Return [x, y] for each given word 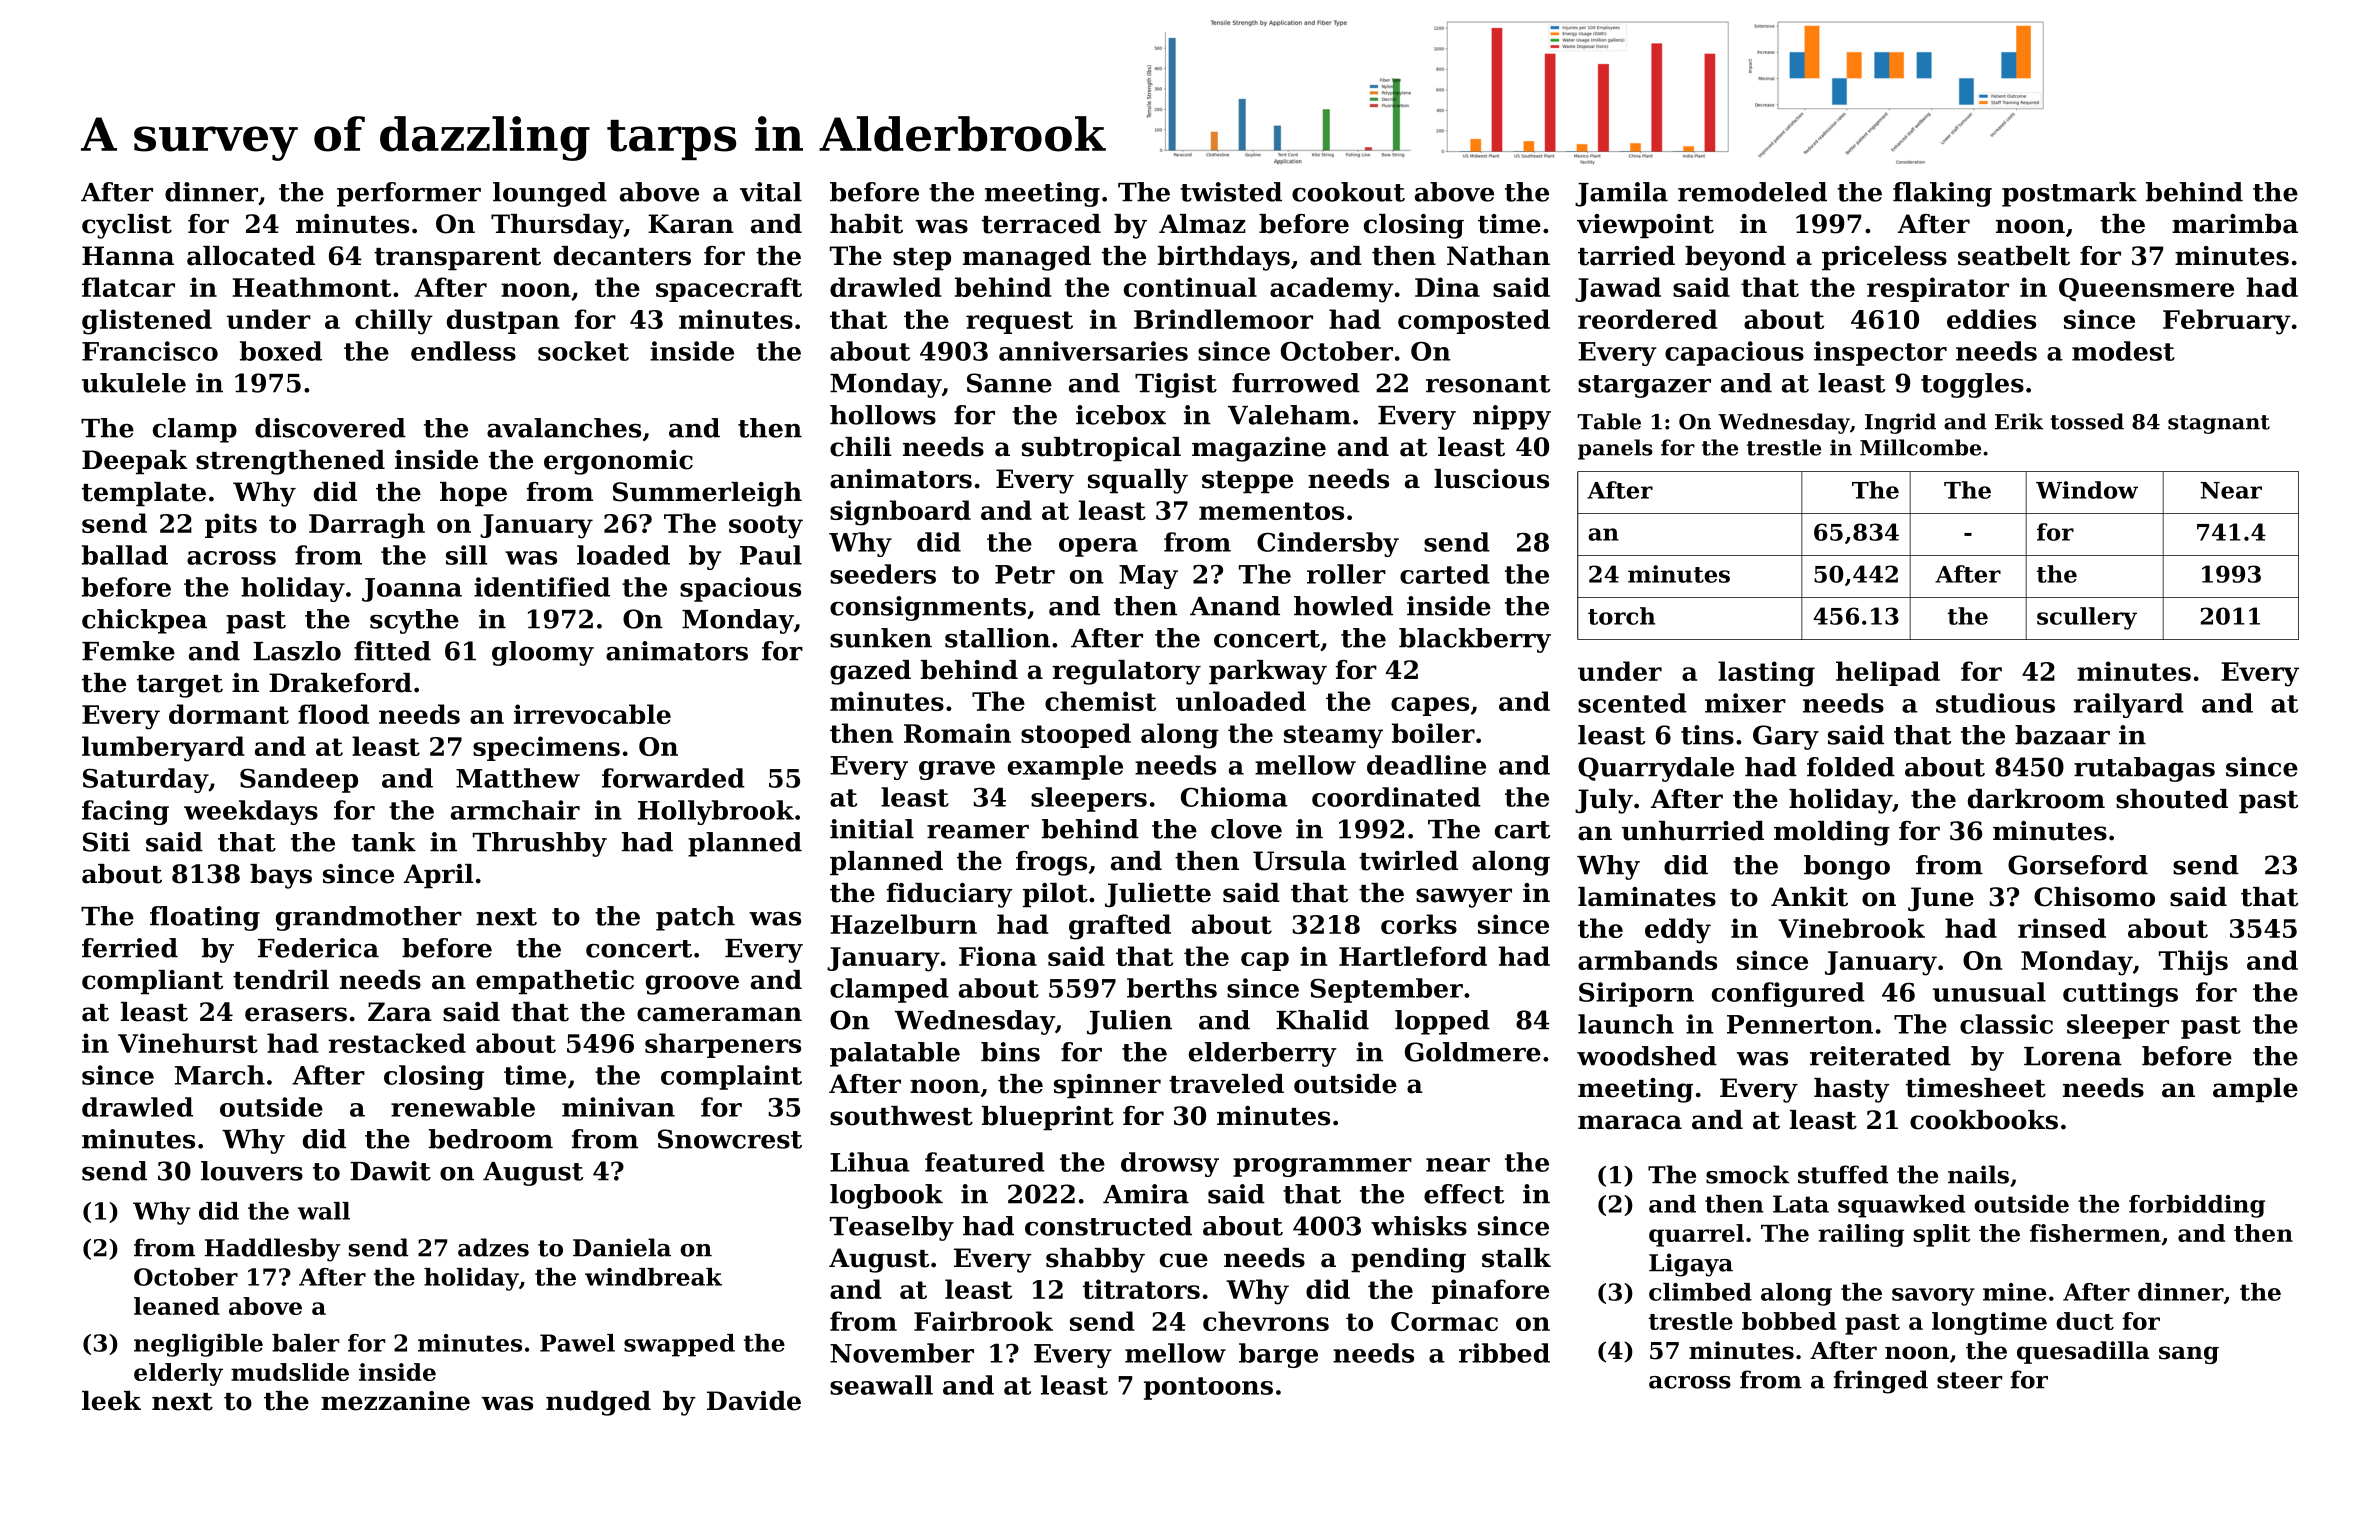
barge [1278, 1355]
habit [866, 224]
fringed [1881, 1382]
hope [473, 494]
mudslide [290, 1372]
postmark [2069, 194]
